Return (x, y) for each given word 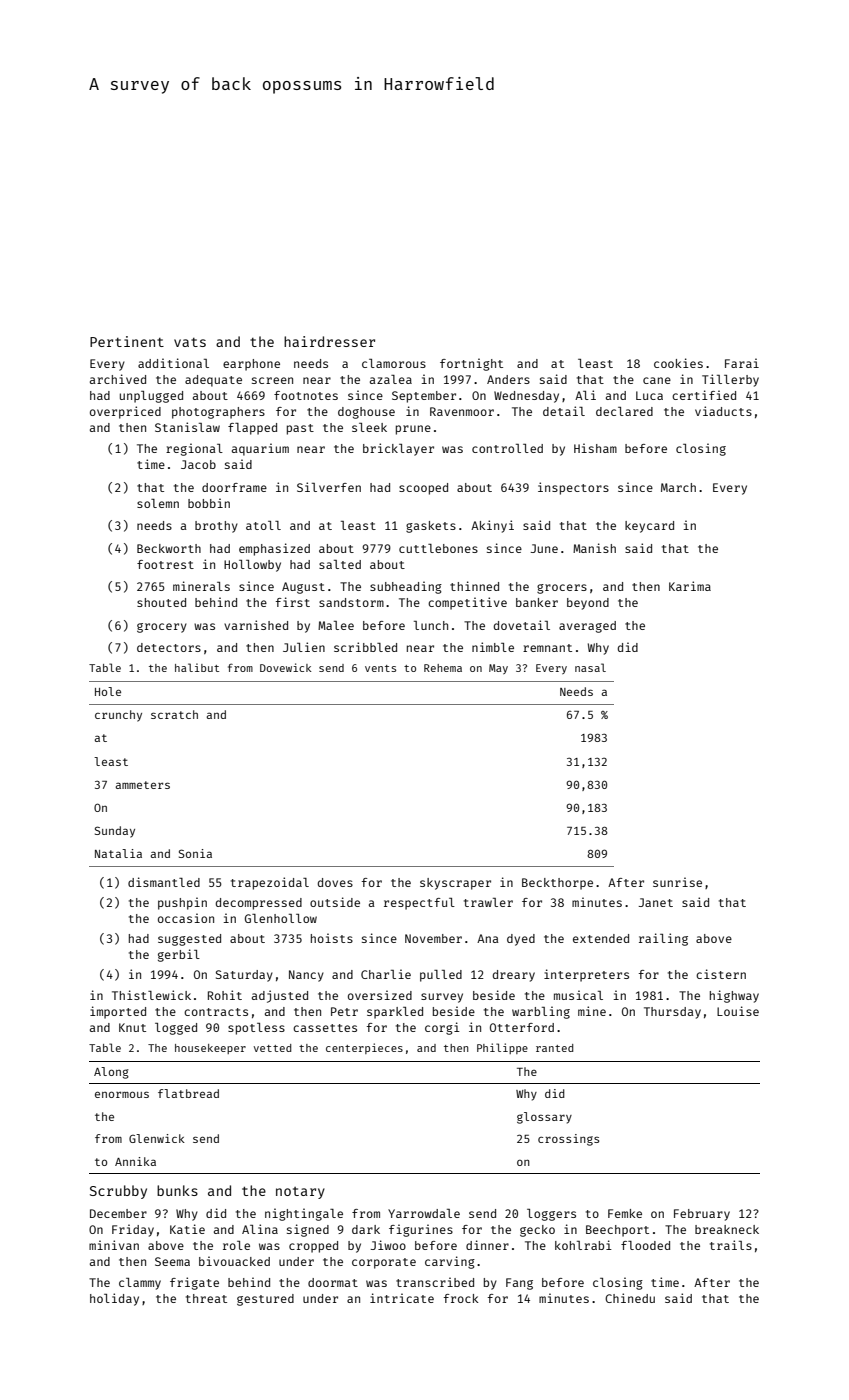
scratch (174, 714)
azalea (391, 379)
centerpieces (364, 1048)
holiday (114, 1299)
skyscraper (455, 884)
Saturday (244, 976)
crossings (568, 1140)
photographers (218, 413)
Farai (742, 363)
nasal (590, 667)
